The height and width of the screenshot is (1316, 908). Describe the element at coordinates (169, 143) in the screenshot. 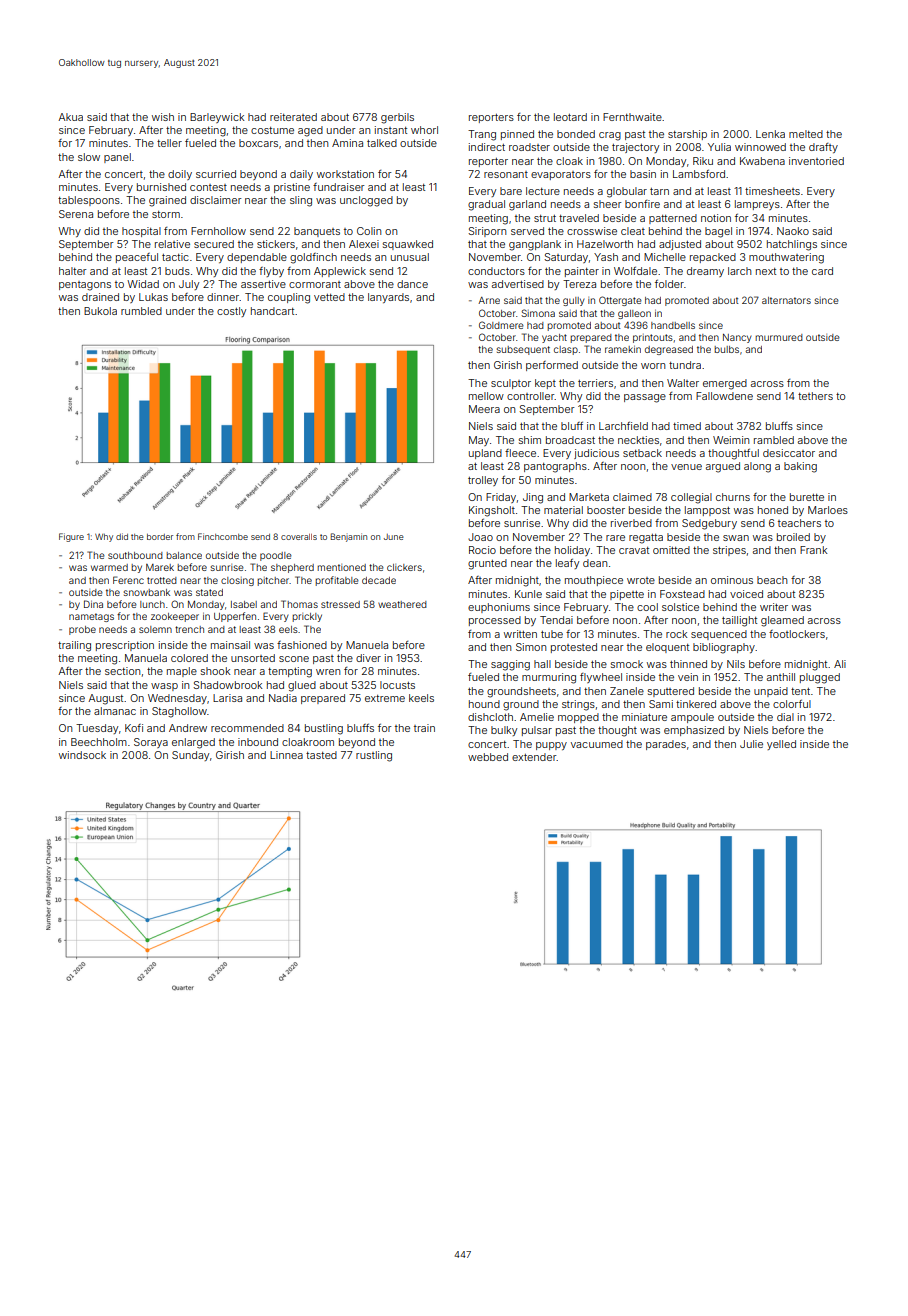

I see `teller` at that location.
